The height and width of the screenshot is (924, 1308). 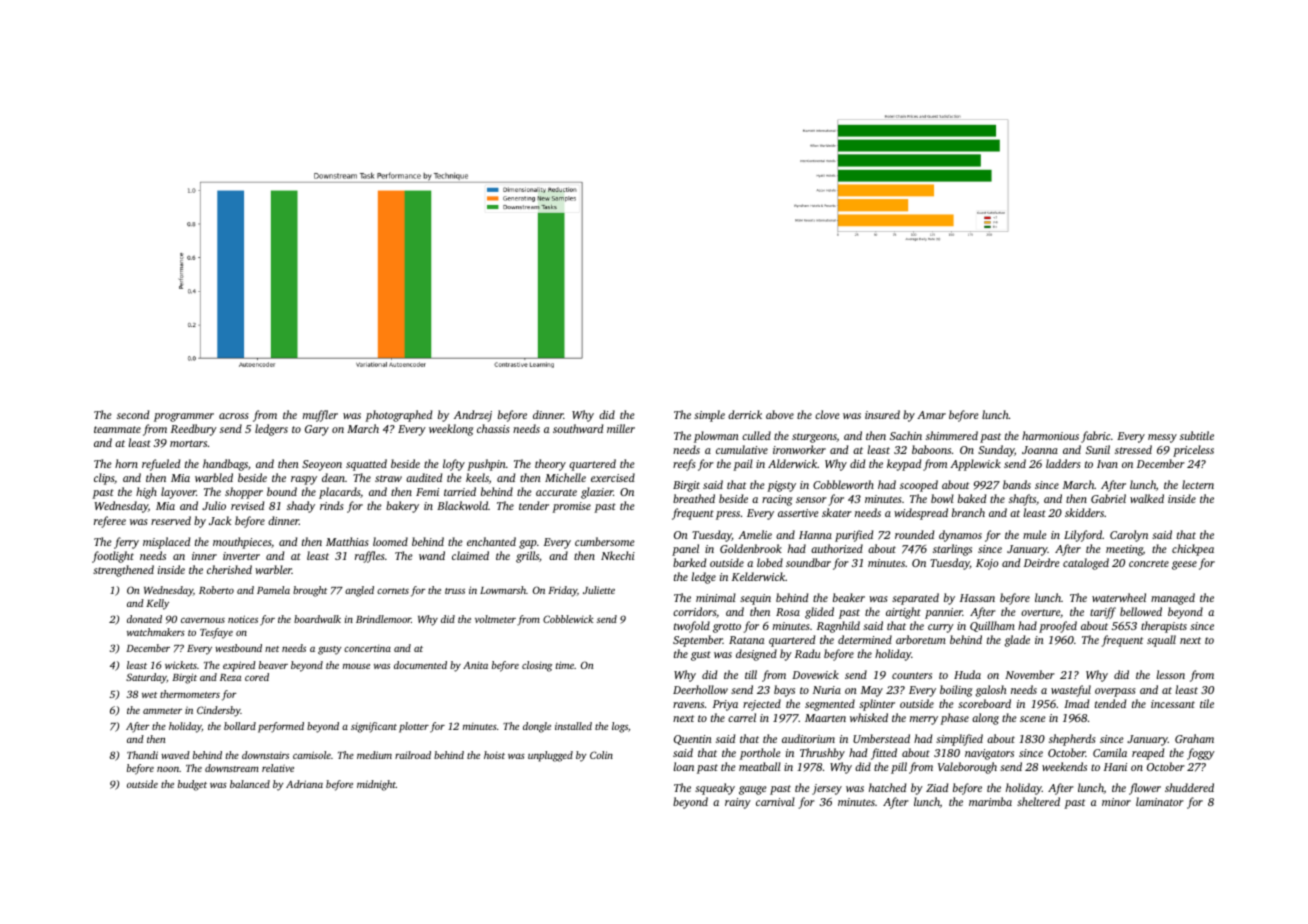 I want to click on cored, so click(x=257, y=677).
